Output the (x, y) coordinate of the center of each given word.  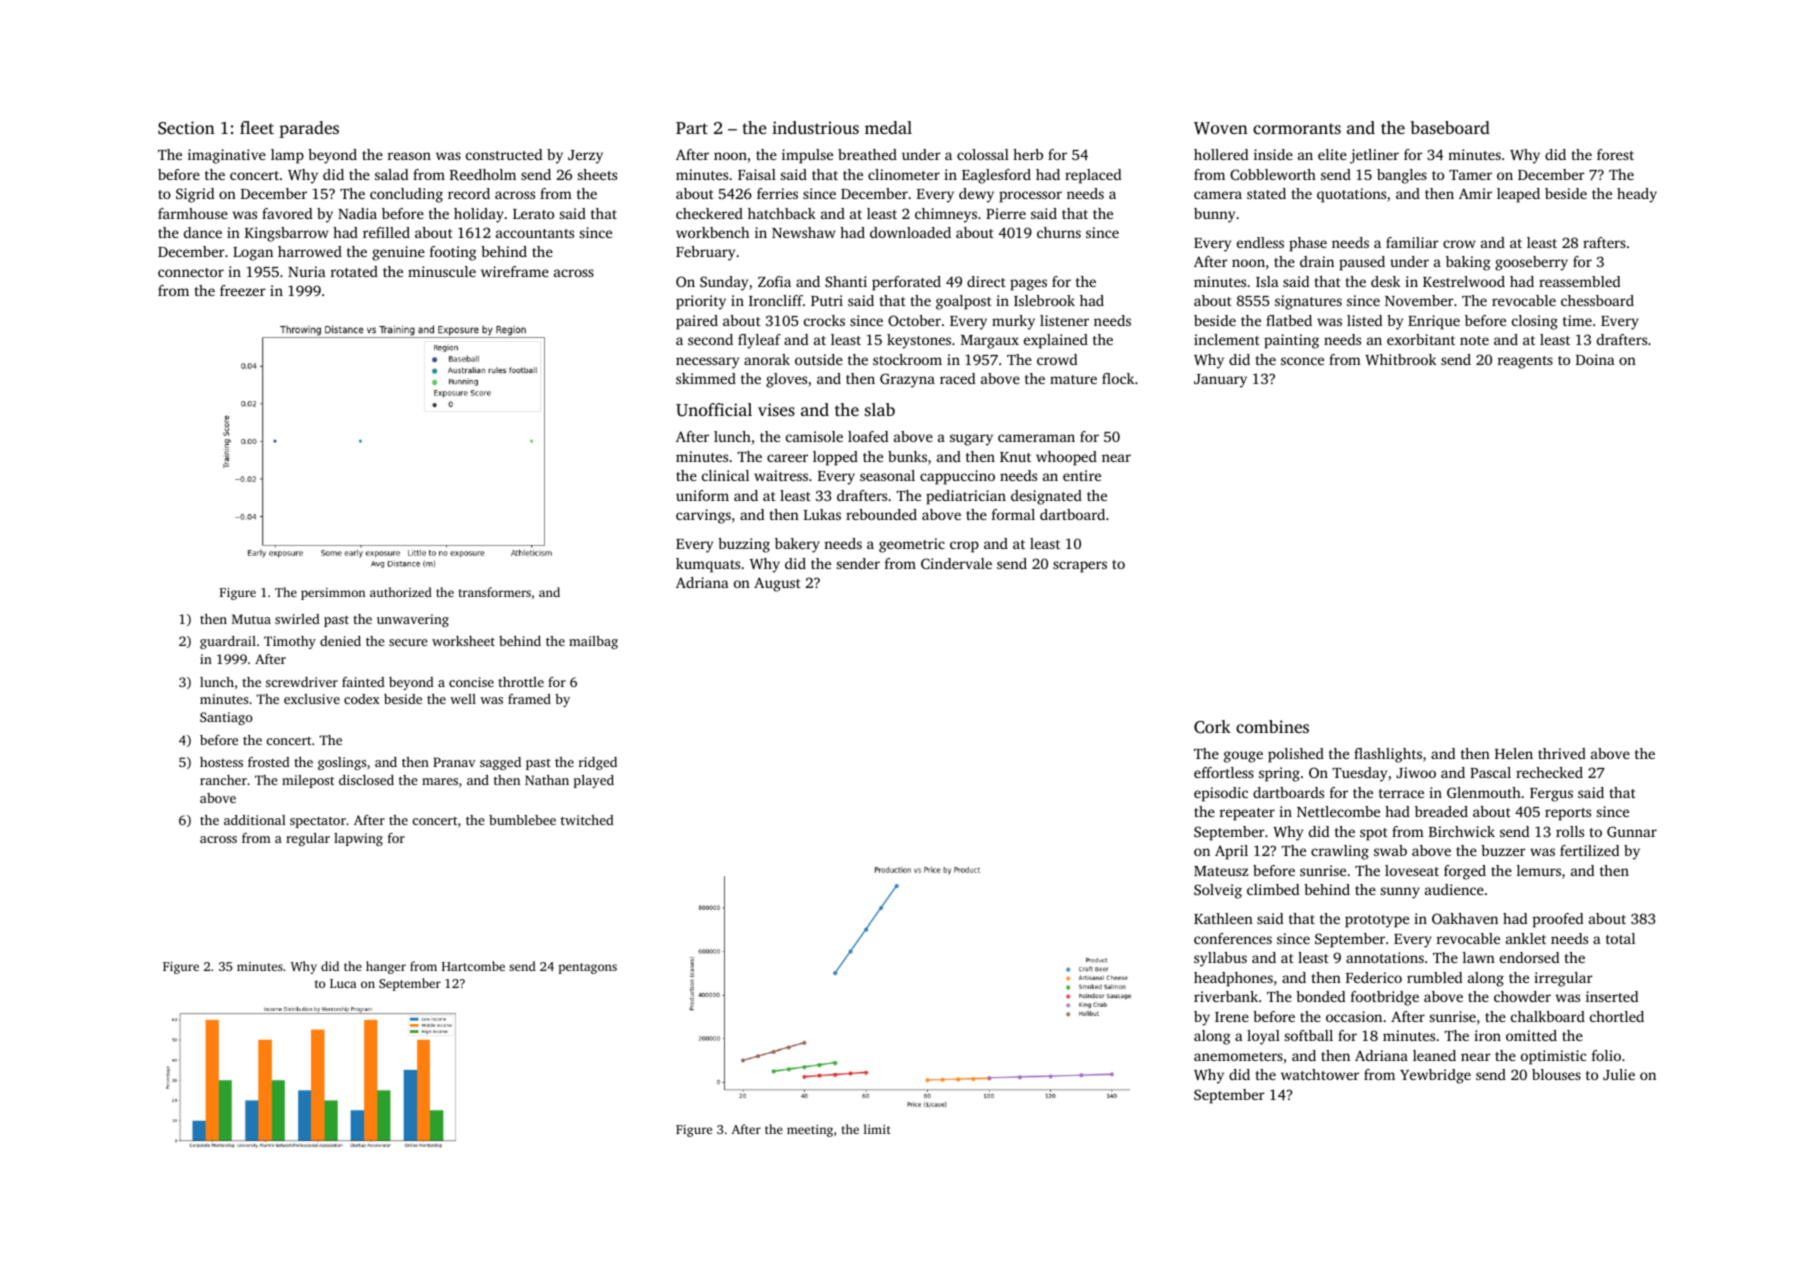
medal (888, 127)
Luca (343, 983)
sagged (500, 763)
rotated (354, 271)
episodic (1221, 794)
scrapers (1080, 567)
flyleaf (759, 341)
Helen (1514, 753)
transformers (495, 592)
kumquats (708, 565)
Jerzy (585, 157)
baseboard (1450, 127)
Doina (1595, 359)
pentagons (587, 968)
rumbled (1434, 977)
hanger (386, 967)
